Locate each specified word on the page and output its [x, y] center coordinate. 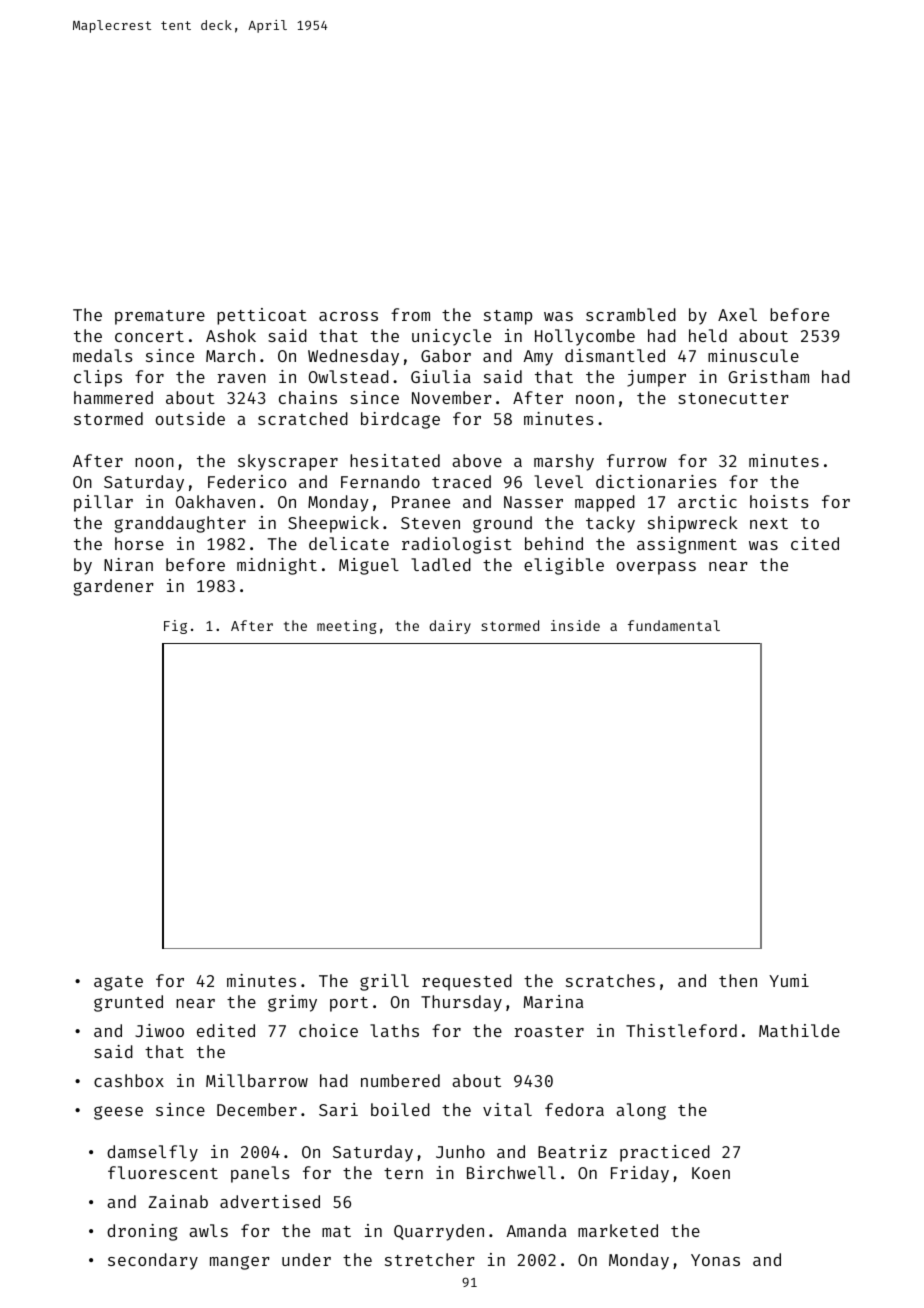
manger [240, 1263]
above [477, 460]
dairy [450, 627]
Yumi [789, 980]
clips [98, 378]
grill [384, 982]
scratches [610, 980]
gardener [113, 587]
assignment [687, 545]
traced [461, 481]
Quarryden [439, 1232]
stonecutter [733, 398]
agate [118, 983]
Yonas [715, 1260]
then [738, 980]
